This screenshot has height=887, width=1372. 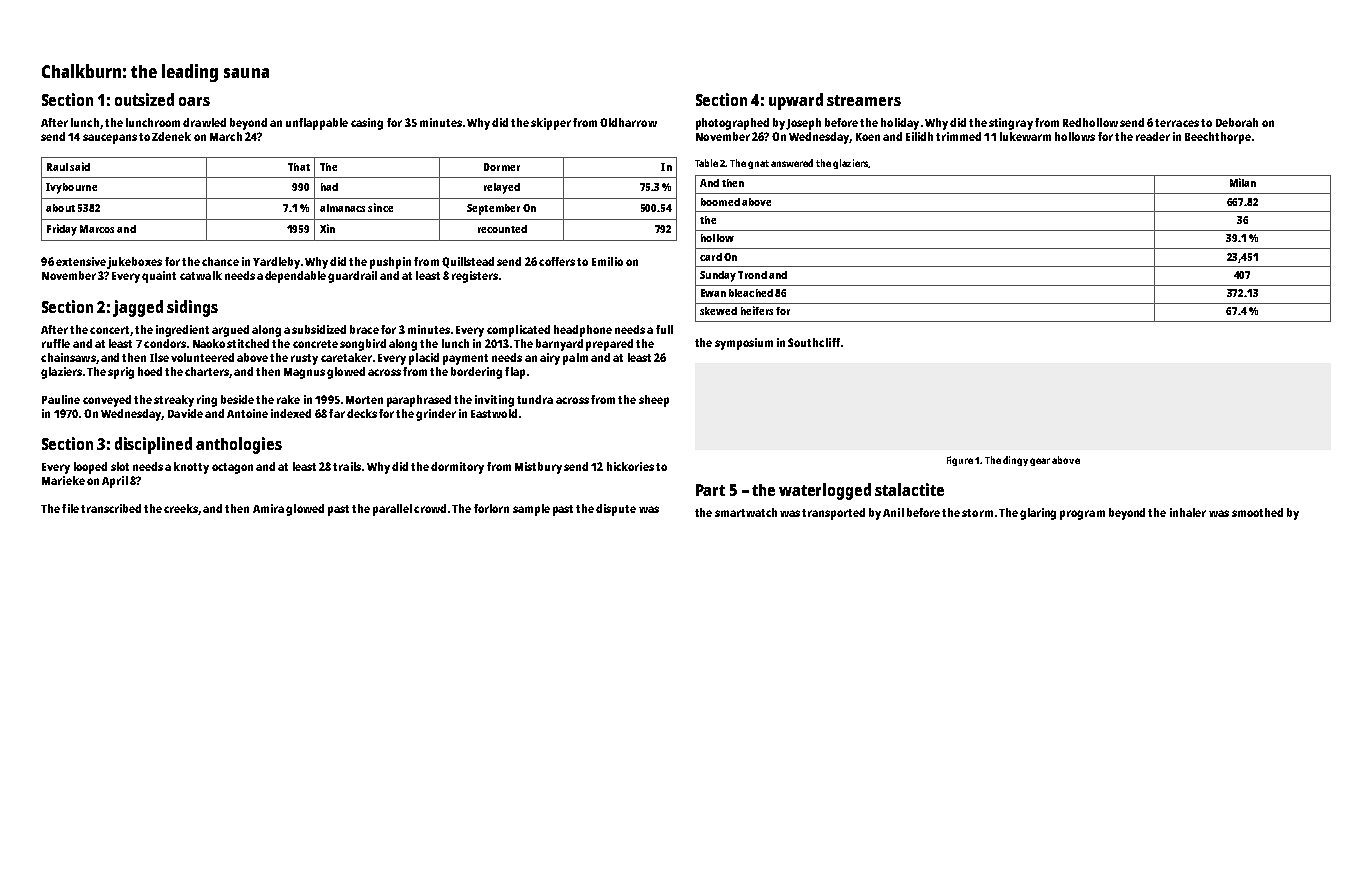 What do you see at coordinates (796, 101) in the screenshot?
I see `upward` at bounding box center [796, 101].
